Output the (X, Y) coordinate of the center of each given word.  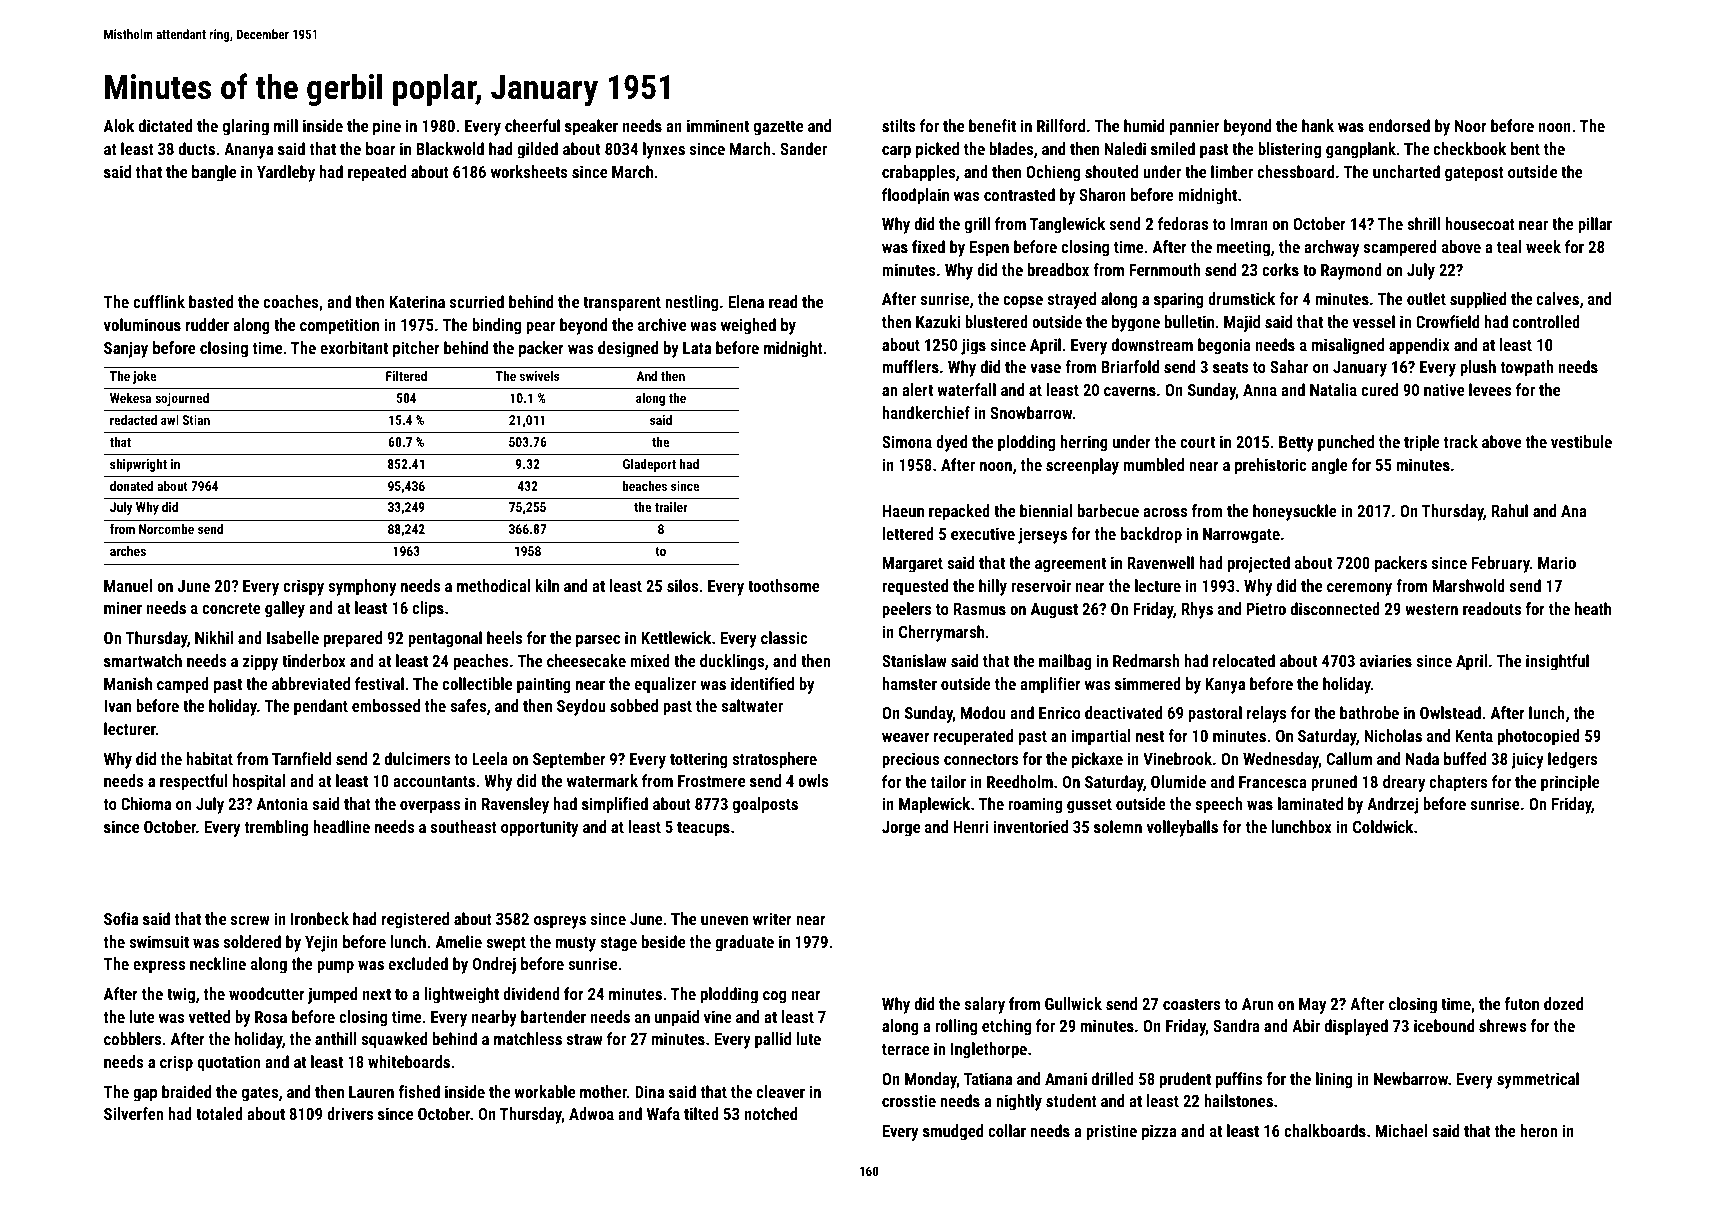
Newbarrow (1411, 1078)
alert (917, 389)
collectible (477, 683)
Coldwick (1383, 826)
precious (911, 760)
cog (774, 997)
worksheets (529, 171)
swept (506, 944)
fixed (928, 246)
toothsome (784, 585)
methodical (493, 585)
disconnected (1335, 608)
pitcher (416, 349)
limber (1232, 171)
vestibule (1581, 441)
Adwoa (591, 1113)
